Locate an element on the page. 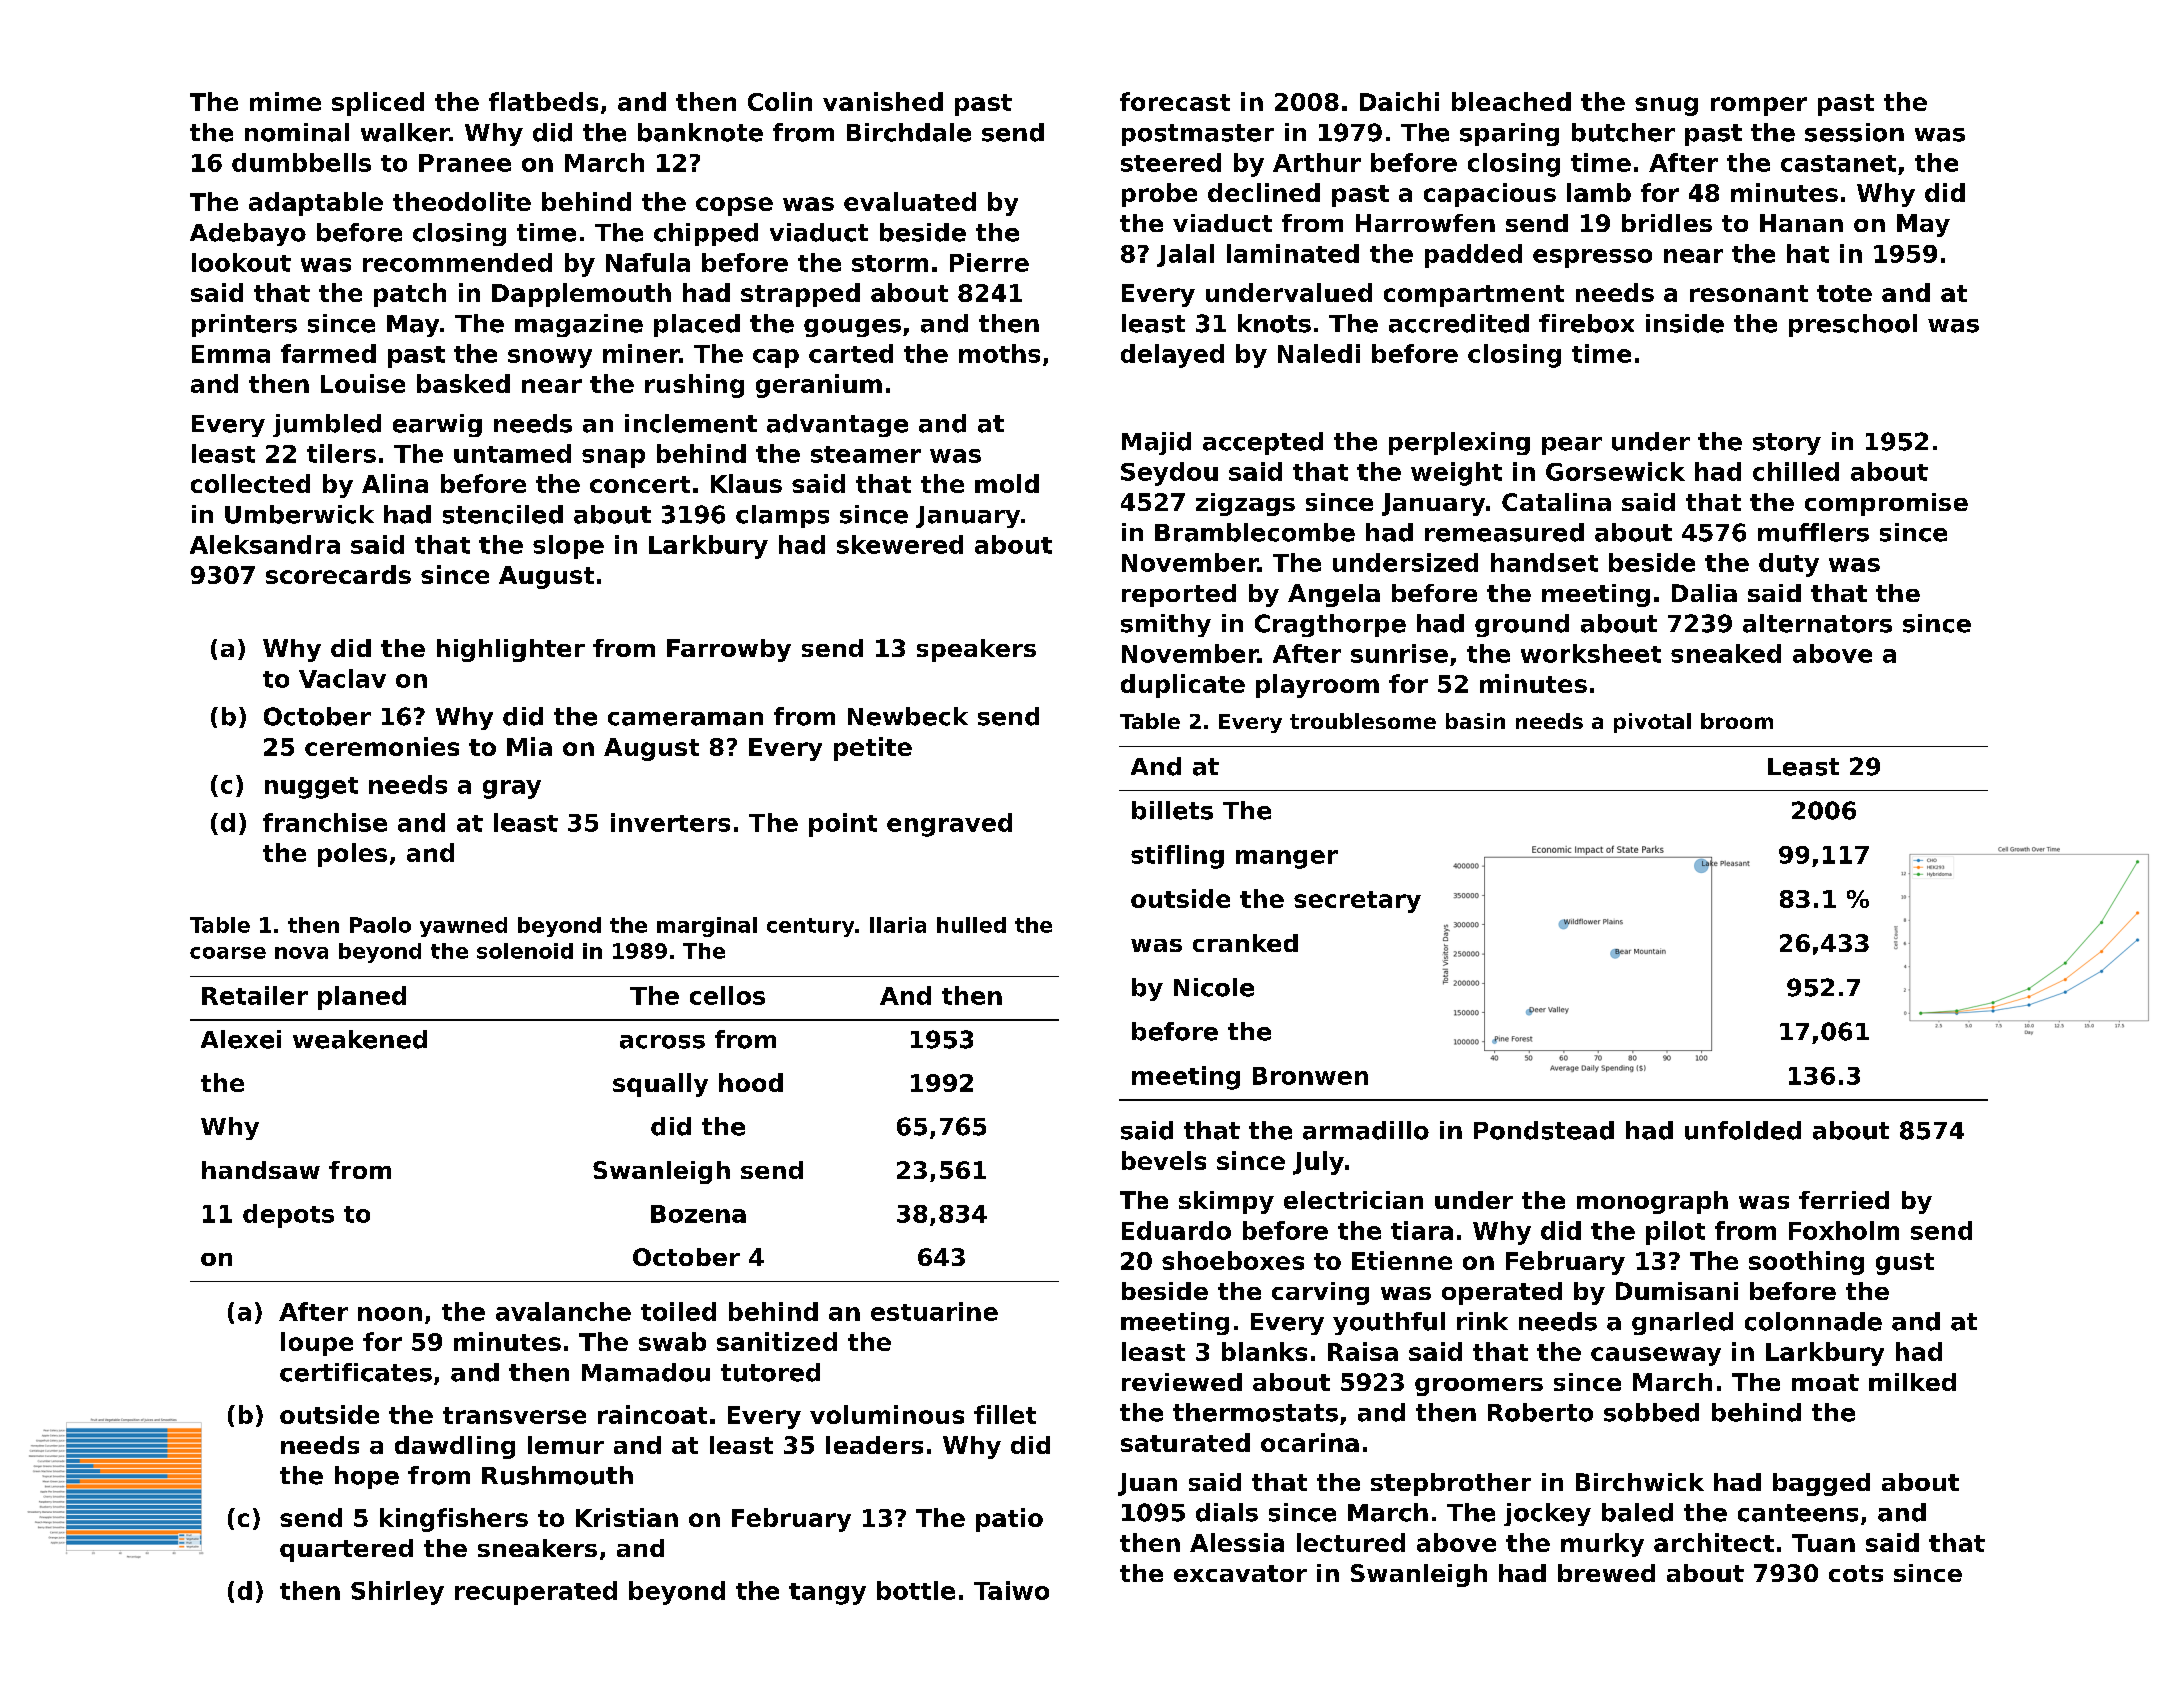 This page has height=1683, width=2178. snug is located at coordinates (1666, 106).
